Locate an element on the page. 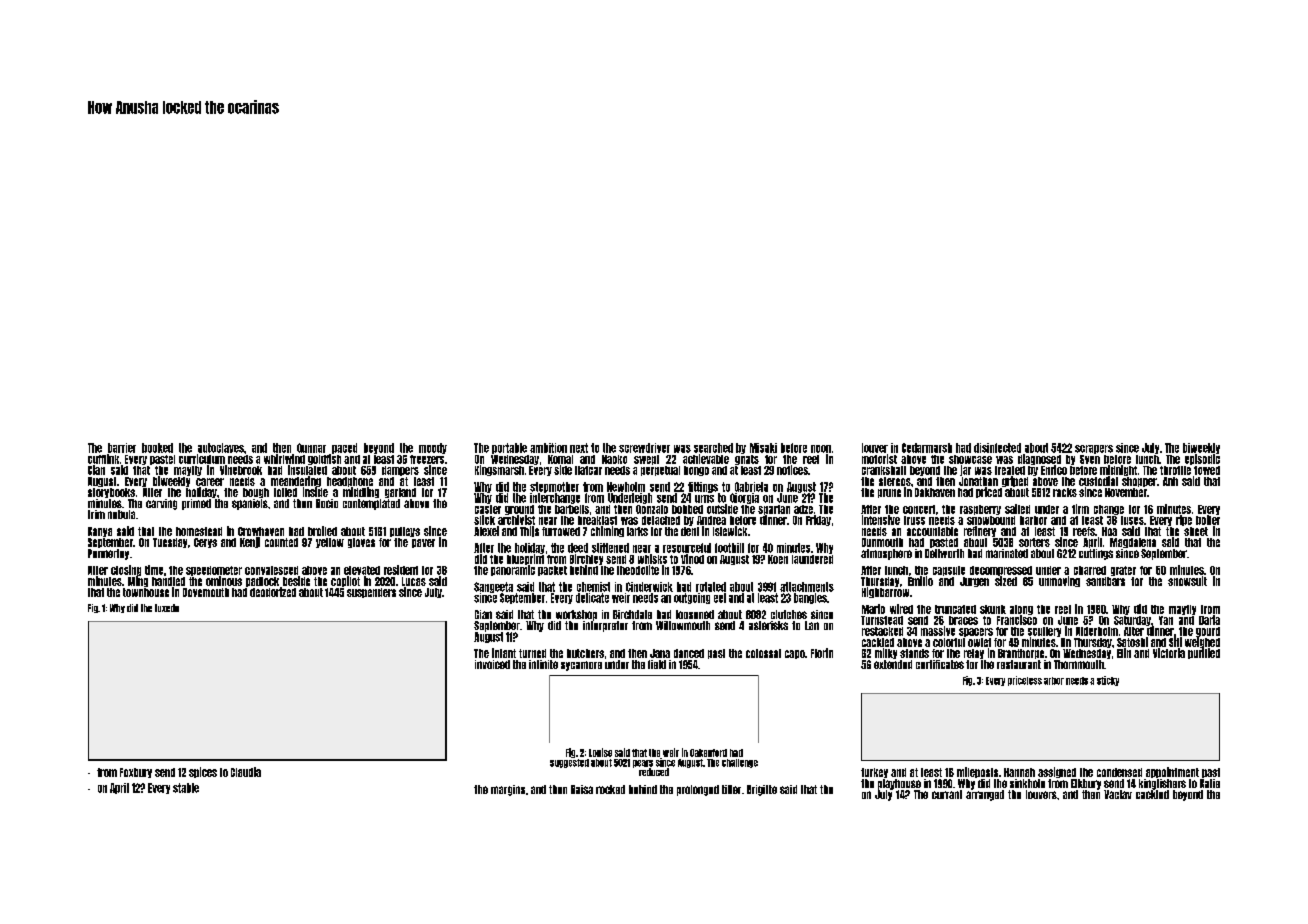 The height and width of the image is (924, 1308). noon is located at coordinates (821, 449).
